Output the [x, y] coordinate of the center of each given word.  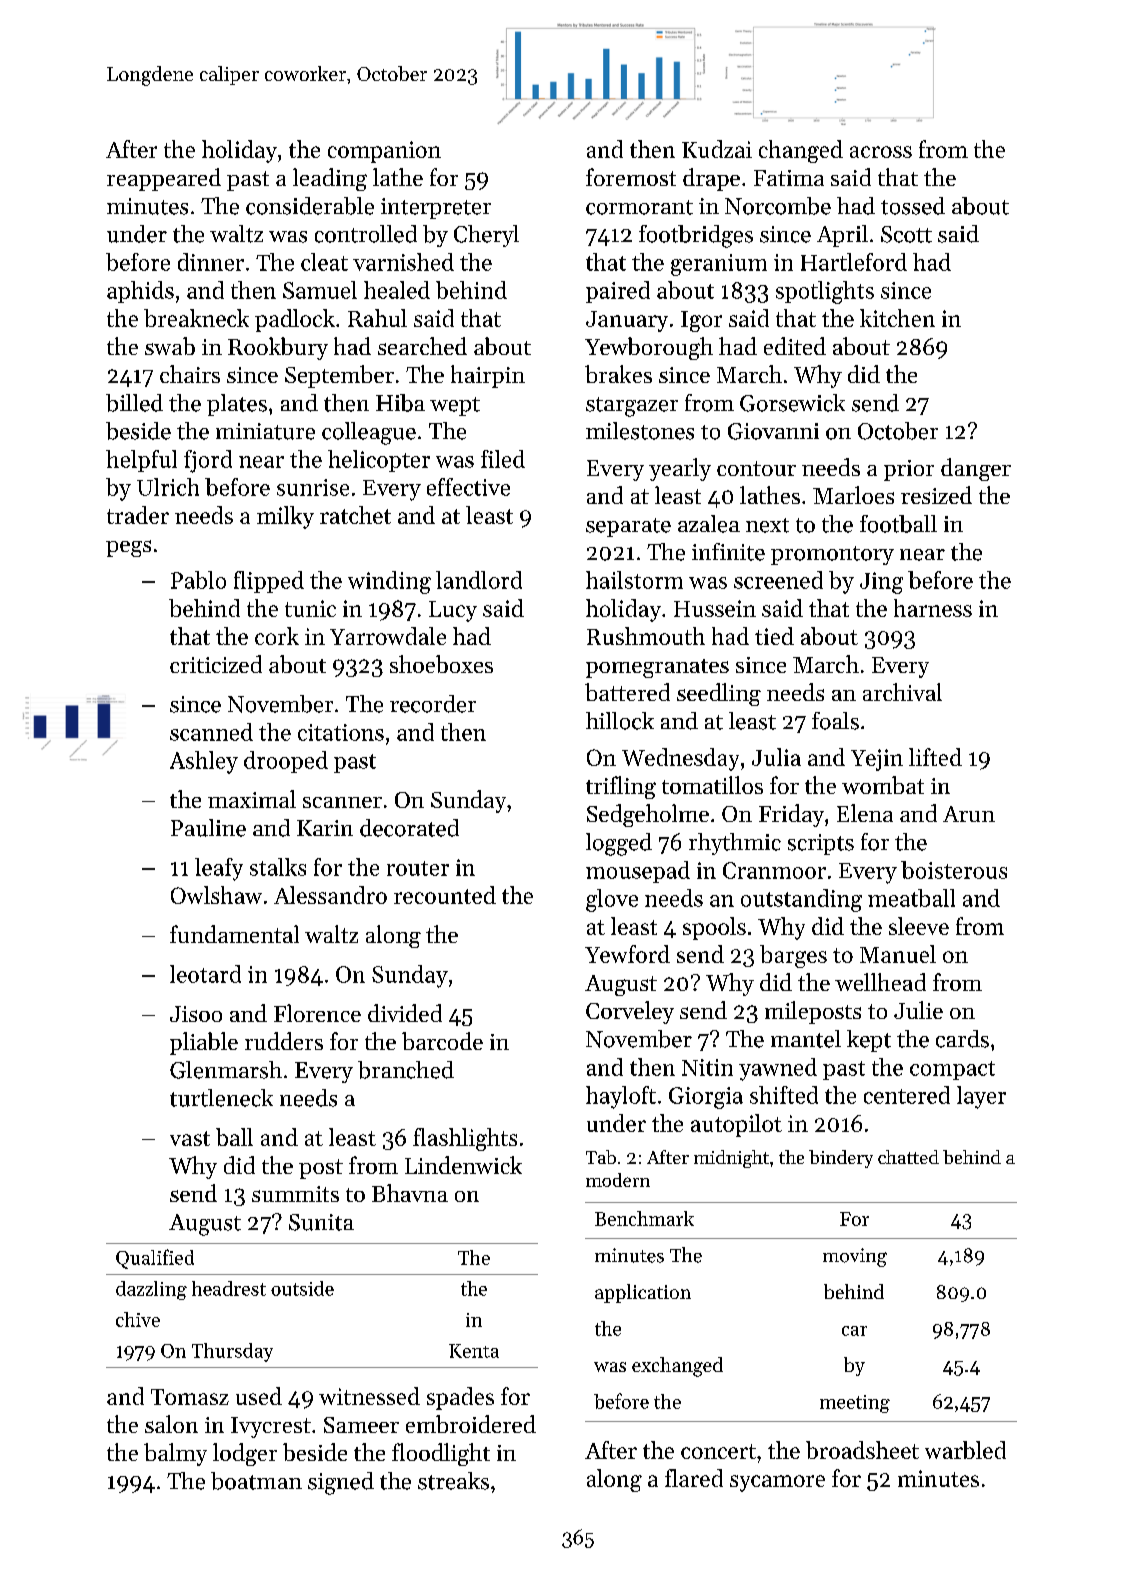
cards [962, 1039]
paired [618, 292]
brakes [618, 374]
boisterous [954, 870]
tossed [913, 206]
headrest [229, 1288]
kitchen [897, 318]
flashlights [465, 1139]
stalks [278, 867]
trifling [621, 787]
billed [134, 403]
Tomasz [190, 1397]
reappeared [164, 179]
